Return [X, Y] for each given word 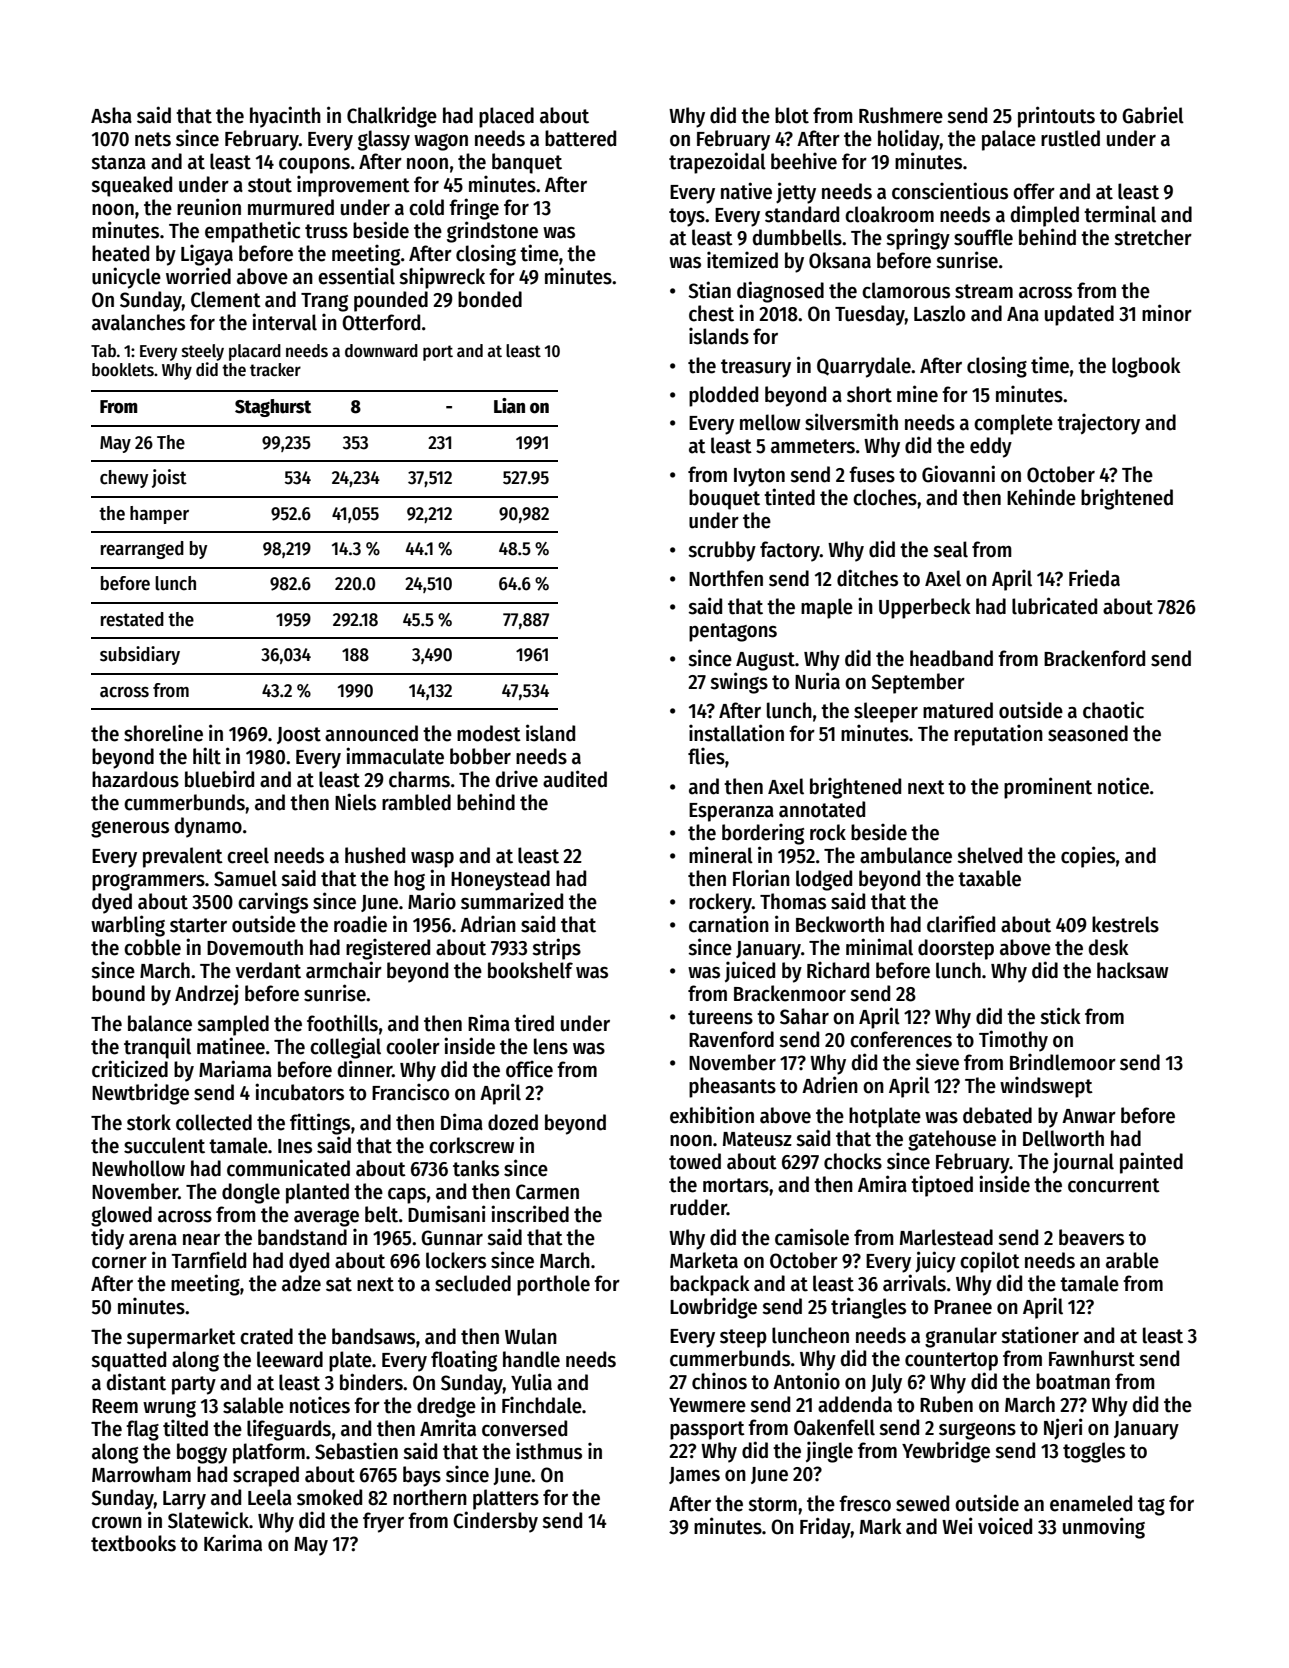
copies [1088, 857]
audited [575, 779]
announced [371, 733]
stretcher [1153, 237]
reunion [209, 207]
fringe [474, 209]
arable [1132, 1260]
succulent [164, 1145]
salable [253, 1405]
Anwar [1089, 1116]
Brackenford [1094, 658]
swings [739, 683]
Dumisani [447, 1214]
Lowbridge [713, 1308]
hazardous [135, 779]
